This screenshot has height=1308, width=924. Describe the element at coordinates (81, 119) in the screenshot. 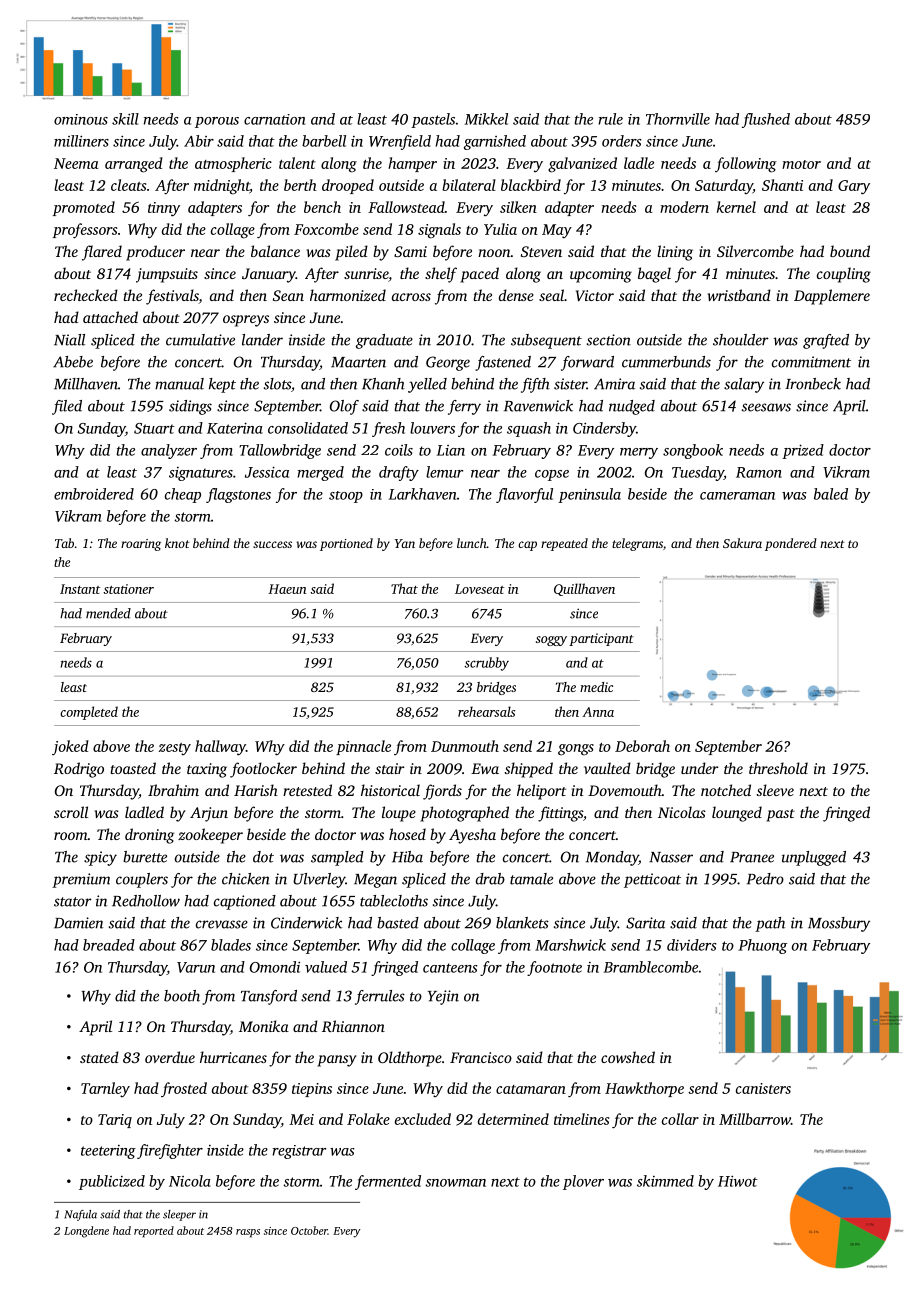

I see `ominous` at that location.
